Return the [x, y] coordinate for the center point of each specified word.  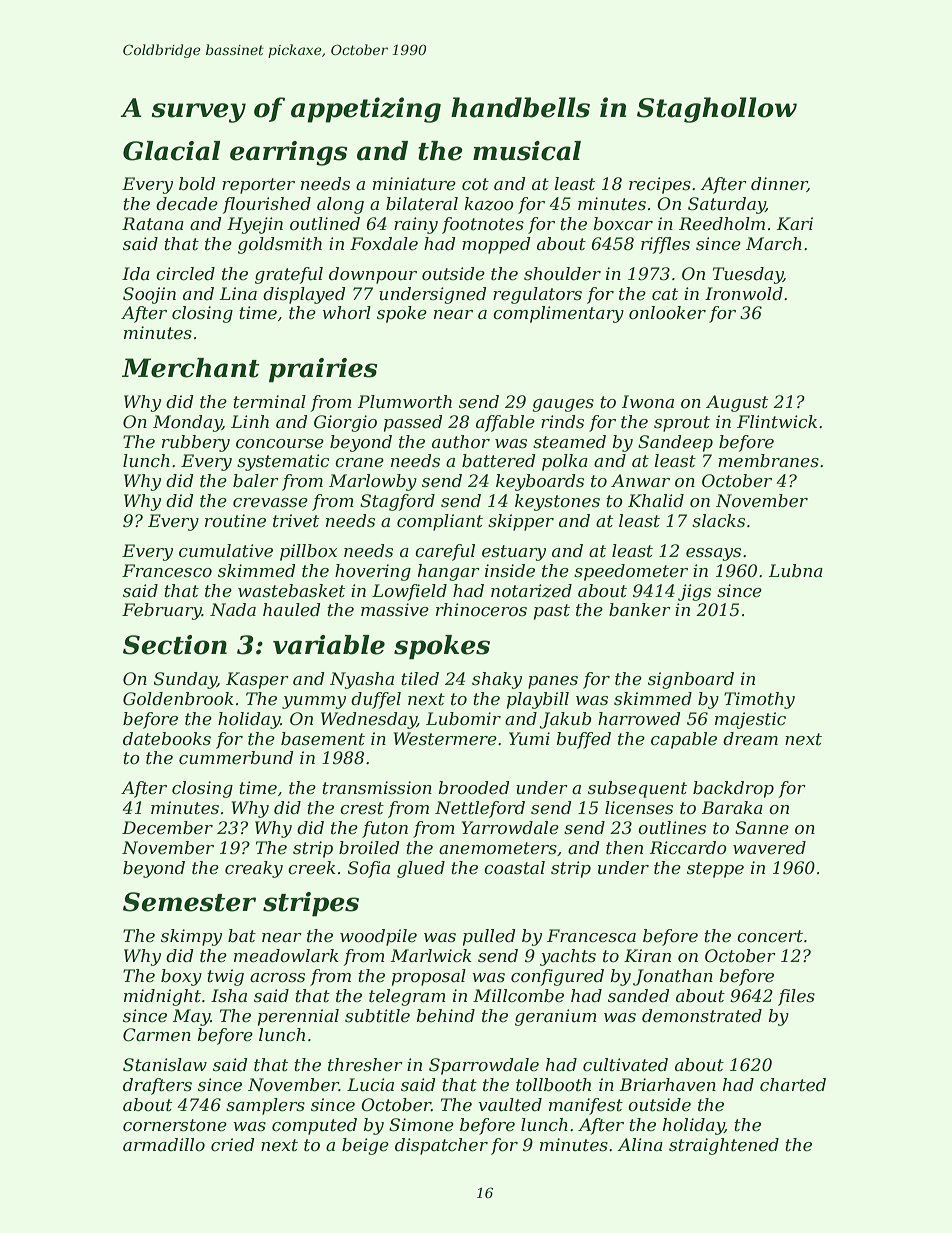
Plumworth [405, 402]
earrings [288, 153]
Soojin [149, 295]
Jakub [566, 720]
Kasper [257, 680]
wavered [769, 848]
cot [475, 184]
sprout [682, 424]
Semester [189, 902]
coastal [514, 868]
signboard [691, 680]
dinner [779, 184]
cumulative [226, 551]
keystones [557, 502]
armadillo [164, 1144]
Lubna [796, 571]
